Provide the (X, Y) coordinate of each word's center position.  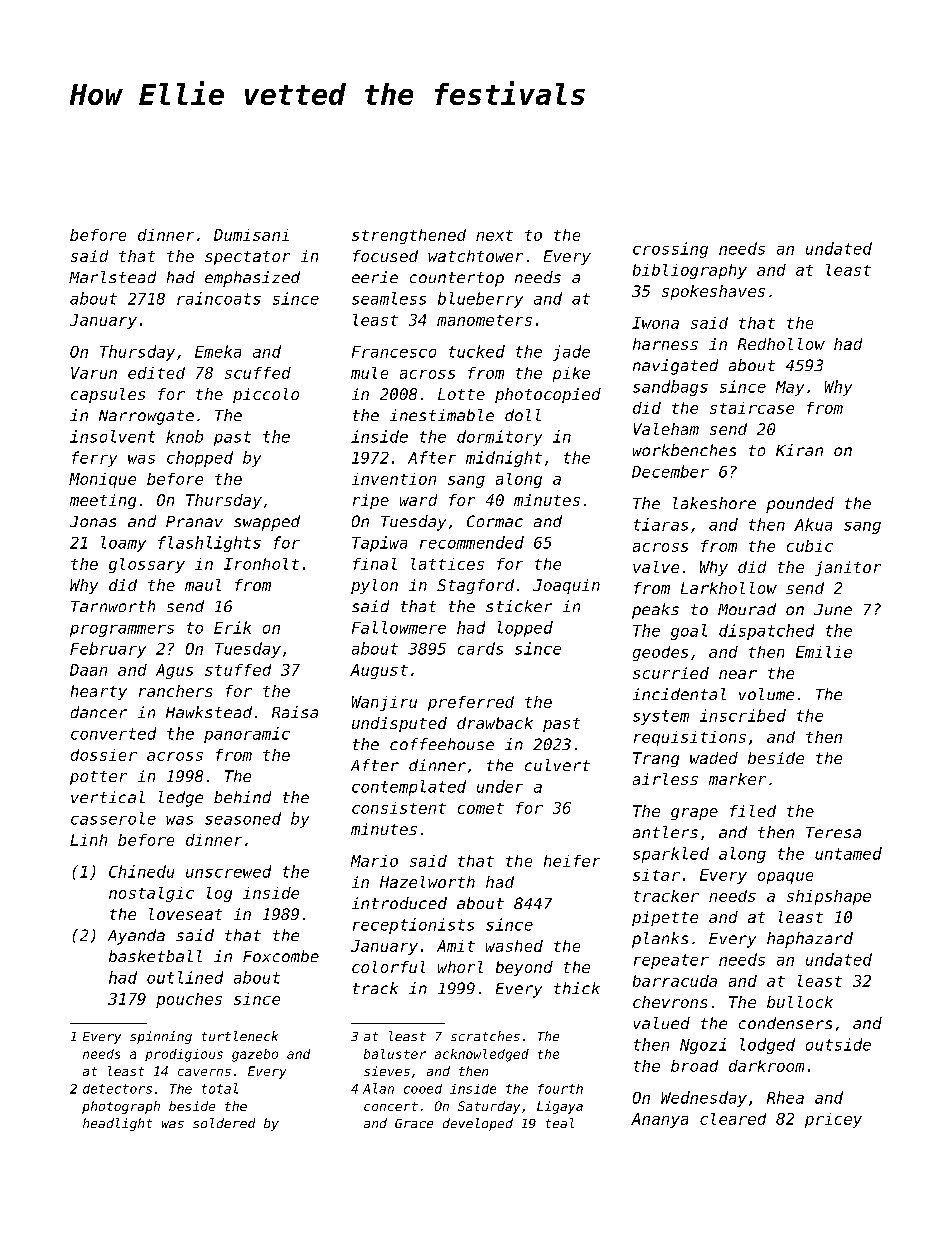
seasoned (243, 818)
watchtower (475, 256)
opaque (785, 878)
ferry (94, 459)
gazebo (255, 1055)
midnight (504, 459)
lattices (447, 564)
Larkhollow (729, 588)
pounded (800, 505)
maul (203, 585)
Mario (374, 861)
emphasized (252, 279)
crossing (670, 250)
